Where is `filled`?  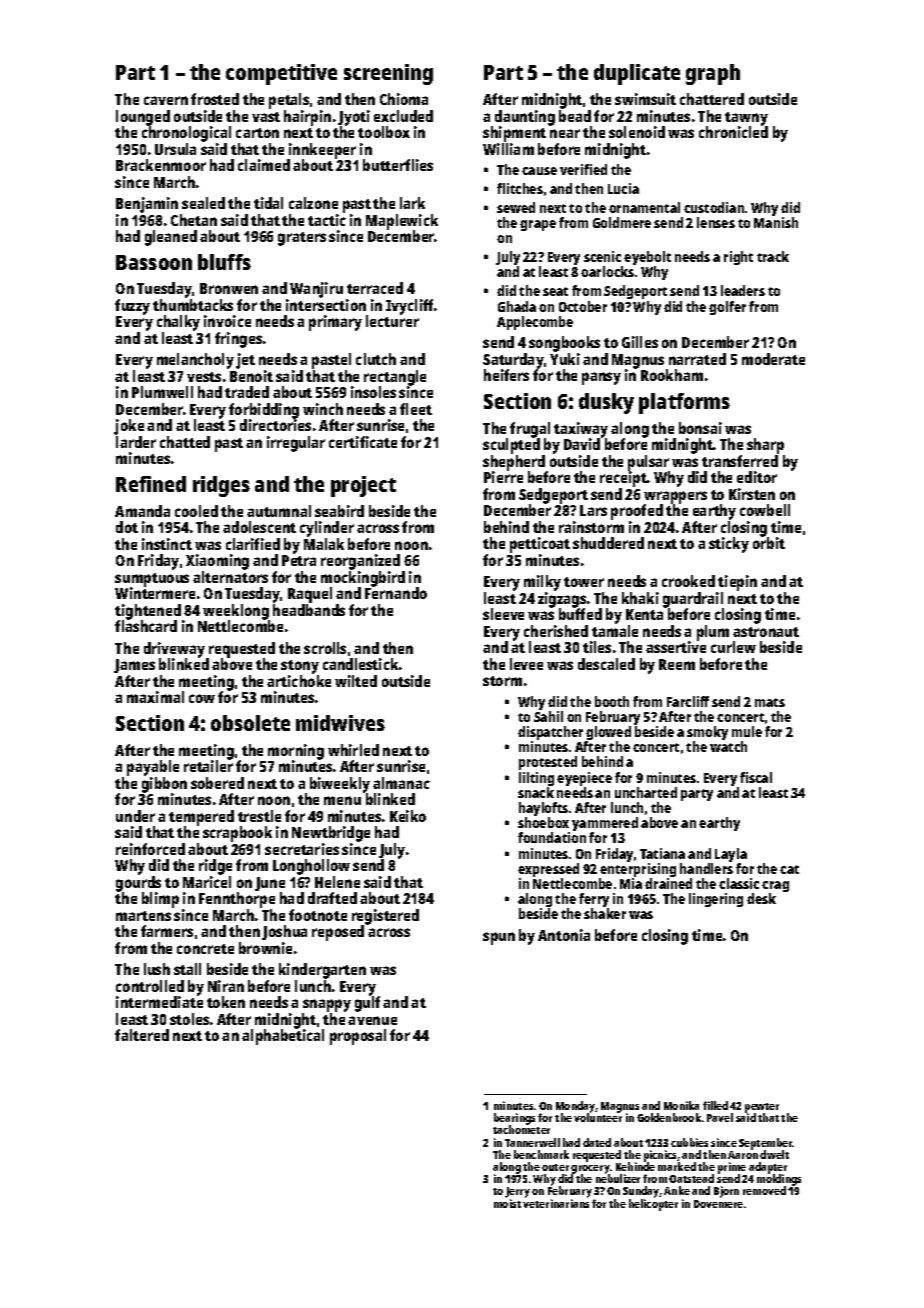 filled is located at coordinates (715, 1105).
